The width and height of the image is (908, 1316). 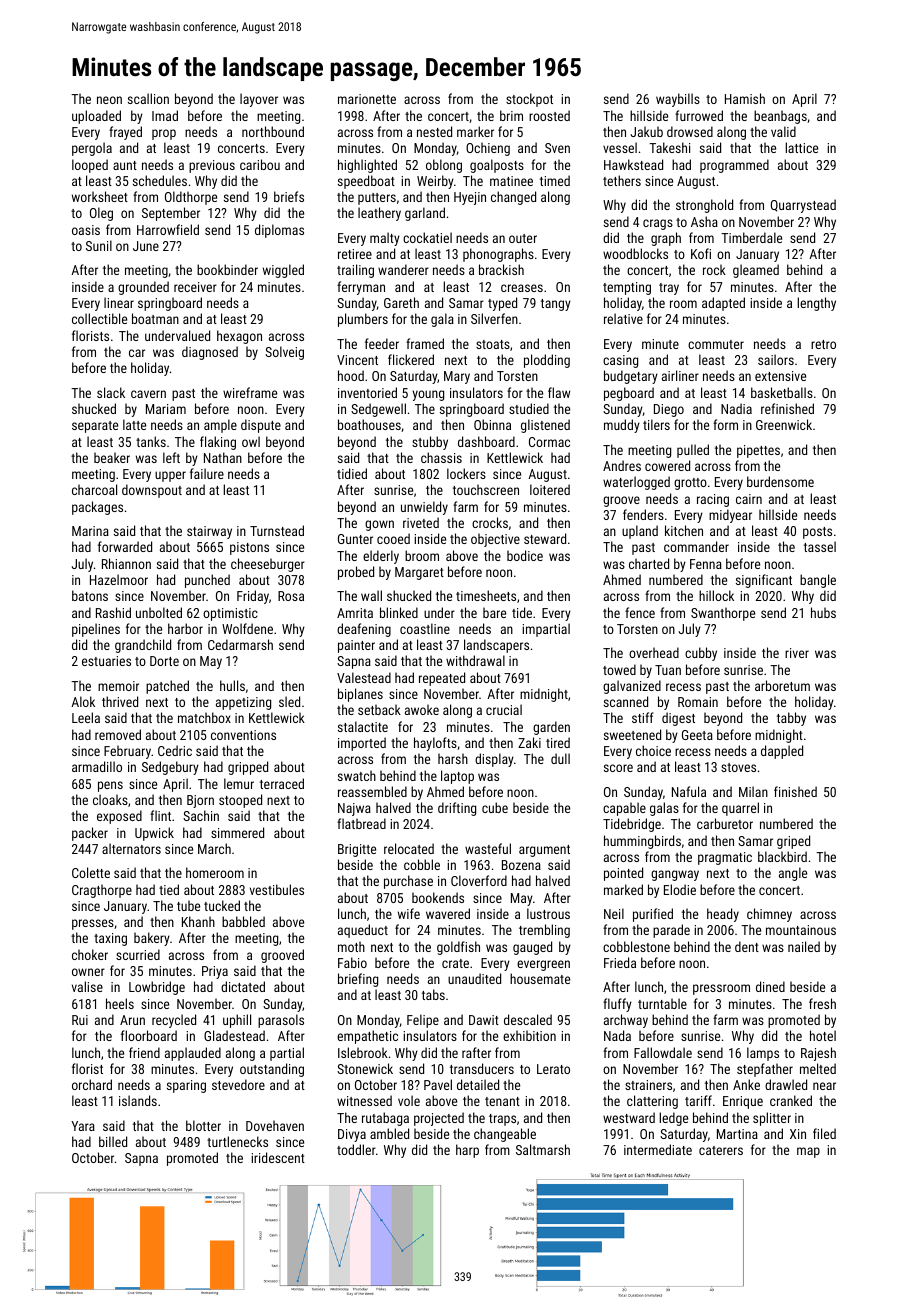 What do you see at coordinates (425, 214) in the image?
I see `garland` at bounding box center [425, 214].
